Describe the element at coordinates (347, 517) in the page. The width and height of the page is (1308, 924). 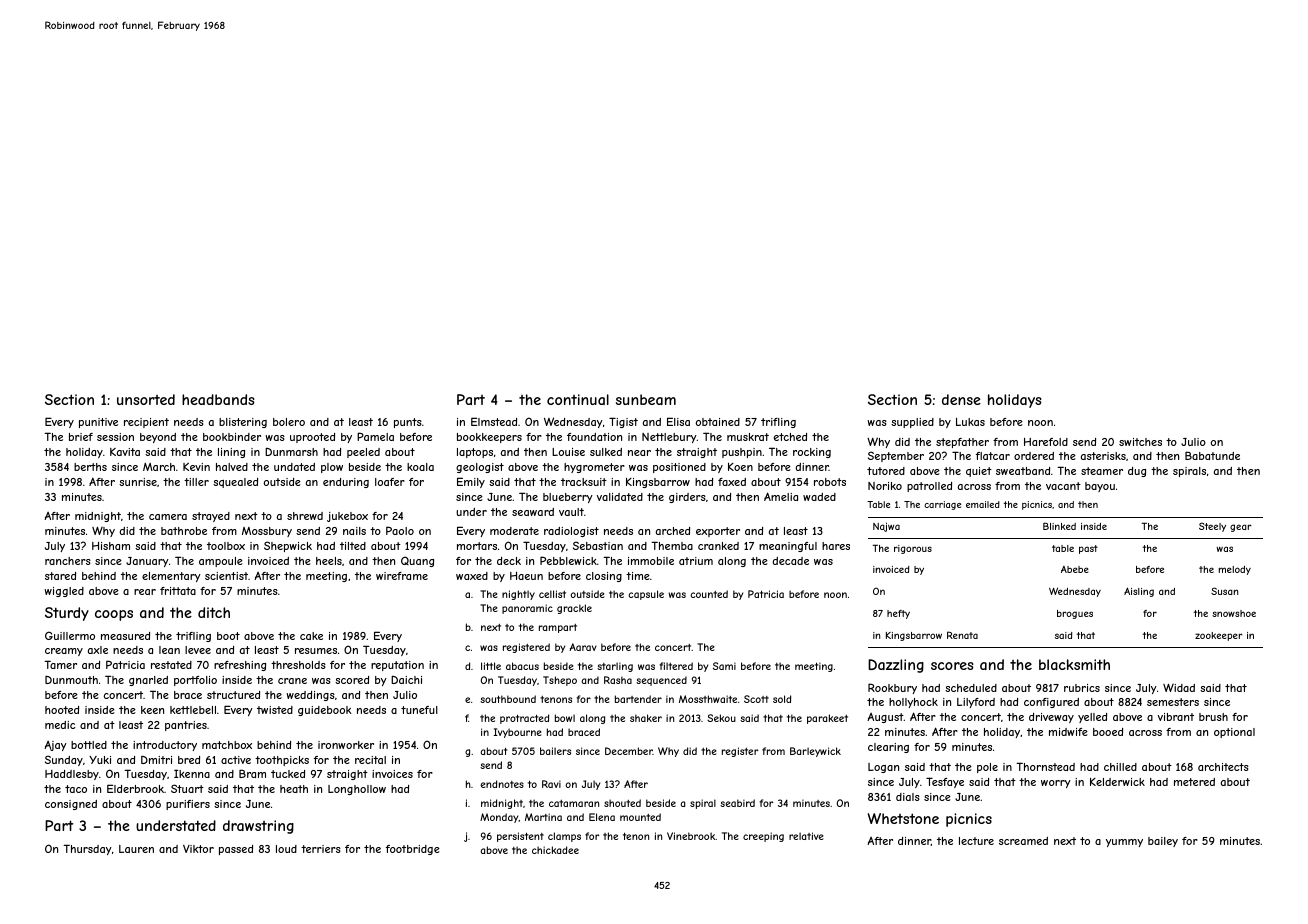
I see `jukebox` at that location.
